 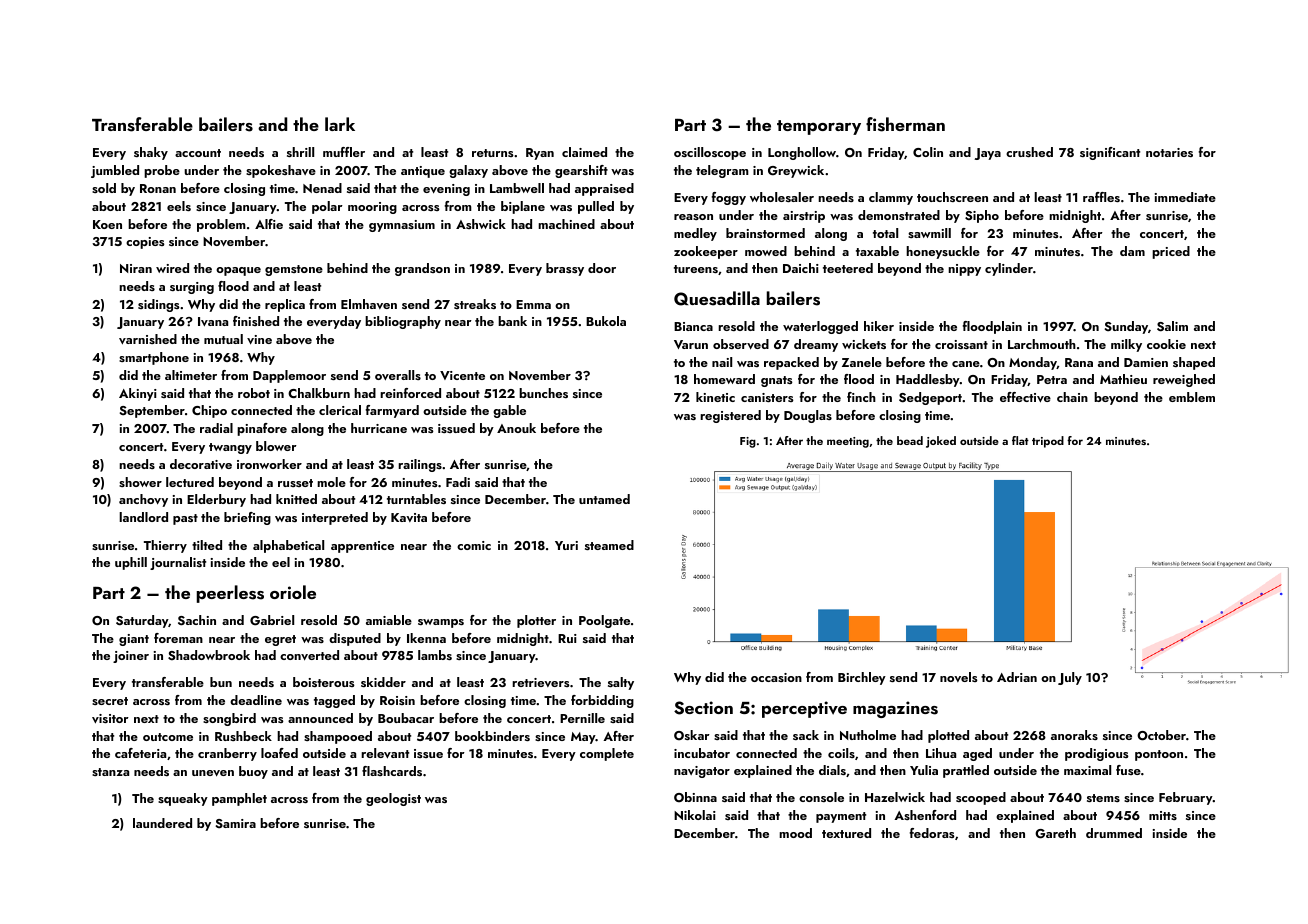 What do you see at coordinates (895, 709) in the page?
I see `magazines` at bounding box center [895, 709].
